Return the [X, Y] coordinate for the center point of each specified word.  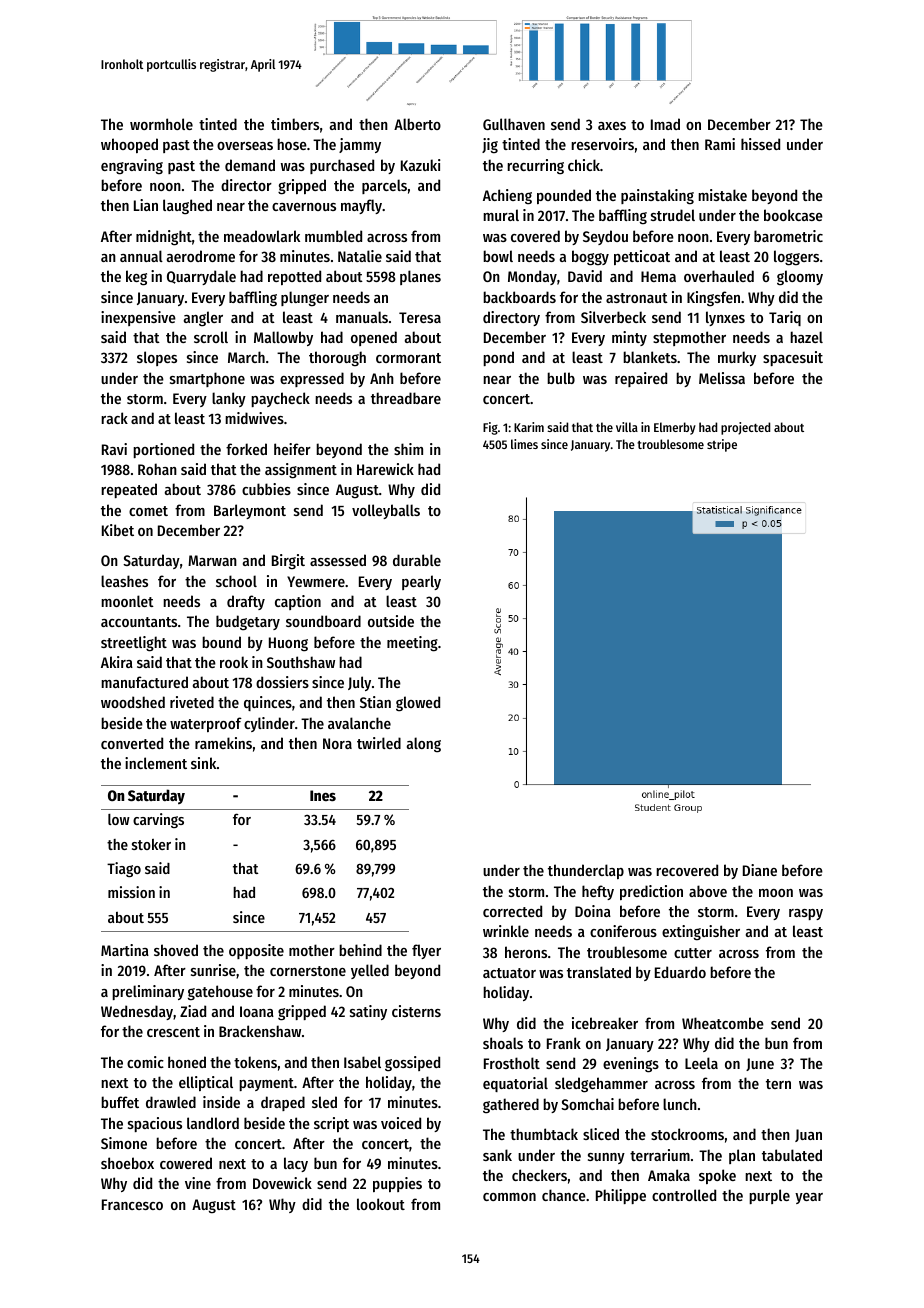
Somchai [587, 1104]
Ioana [257, 1011]
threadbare [406, 398]
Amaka [669, 1175]
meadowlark [262, 236]
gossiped [412, 1064]
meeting [412, 644]
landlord [213, 1123]
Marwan [212, 560]
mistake [722, 195]
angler [203, 319]
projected [745, 428]
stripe [722, 445]
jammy [360, 145]
